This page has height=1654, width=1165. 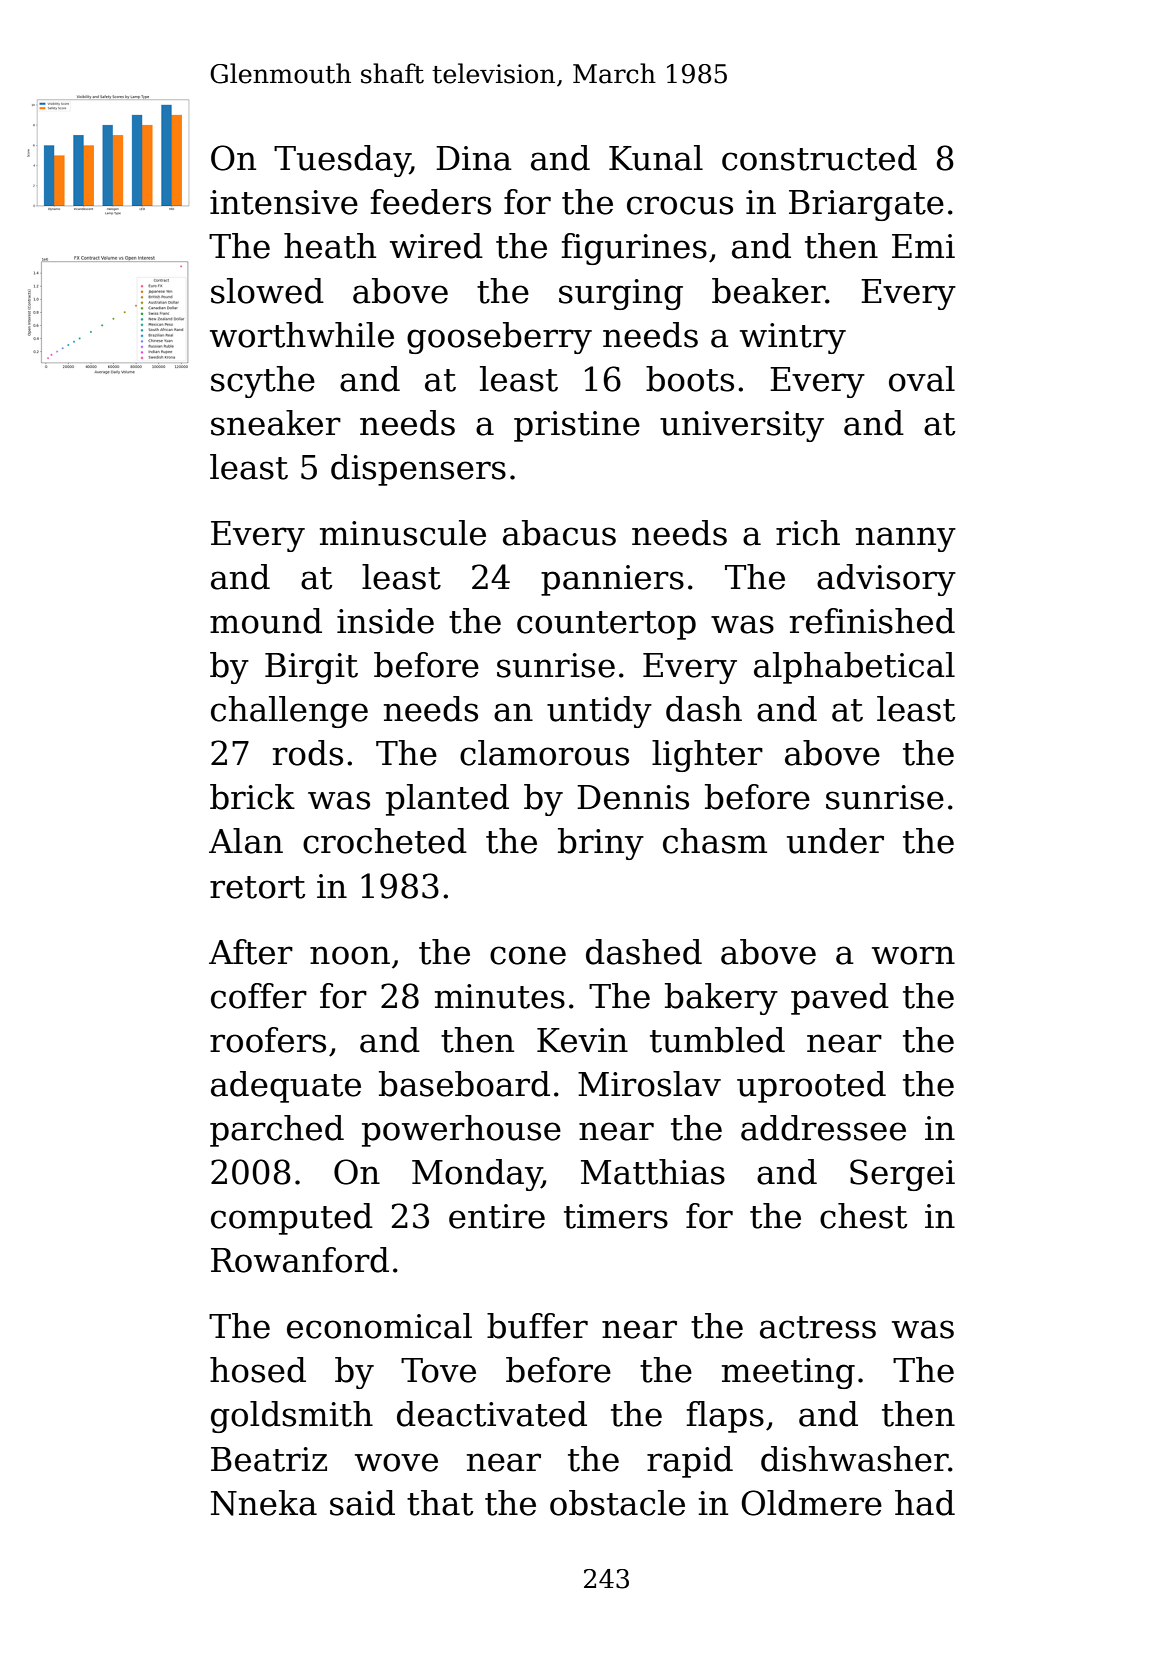 I want to click on mound, so click(x=266, y=621).
